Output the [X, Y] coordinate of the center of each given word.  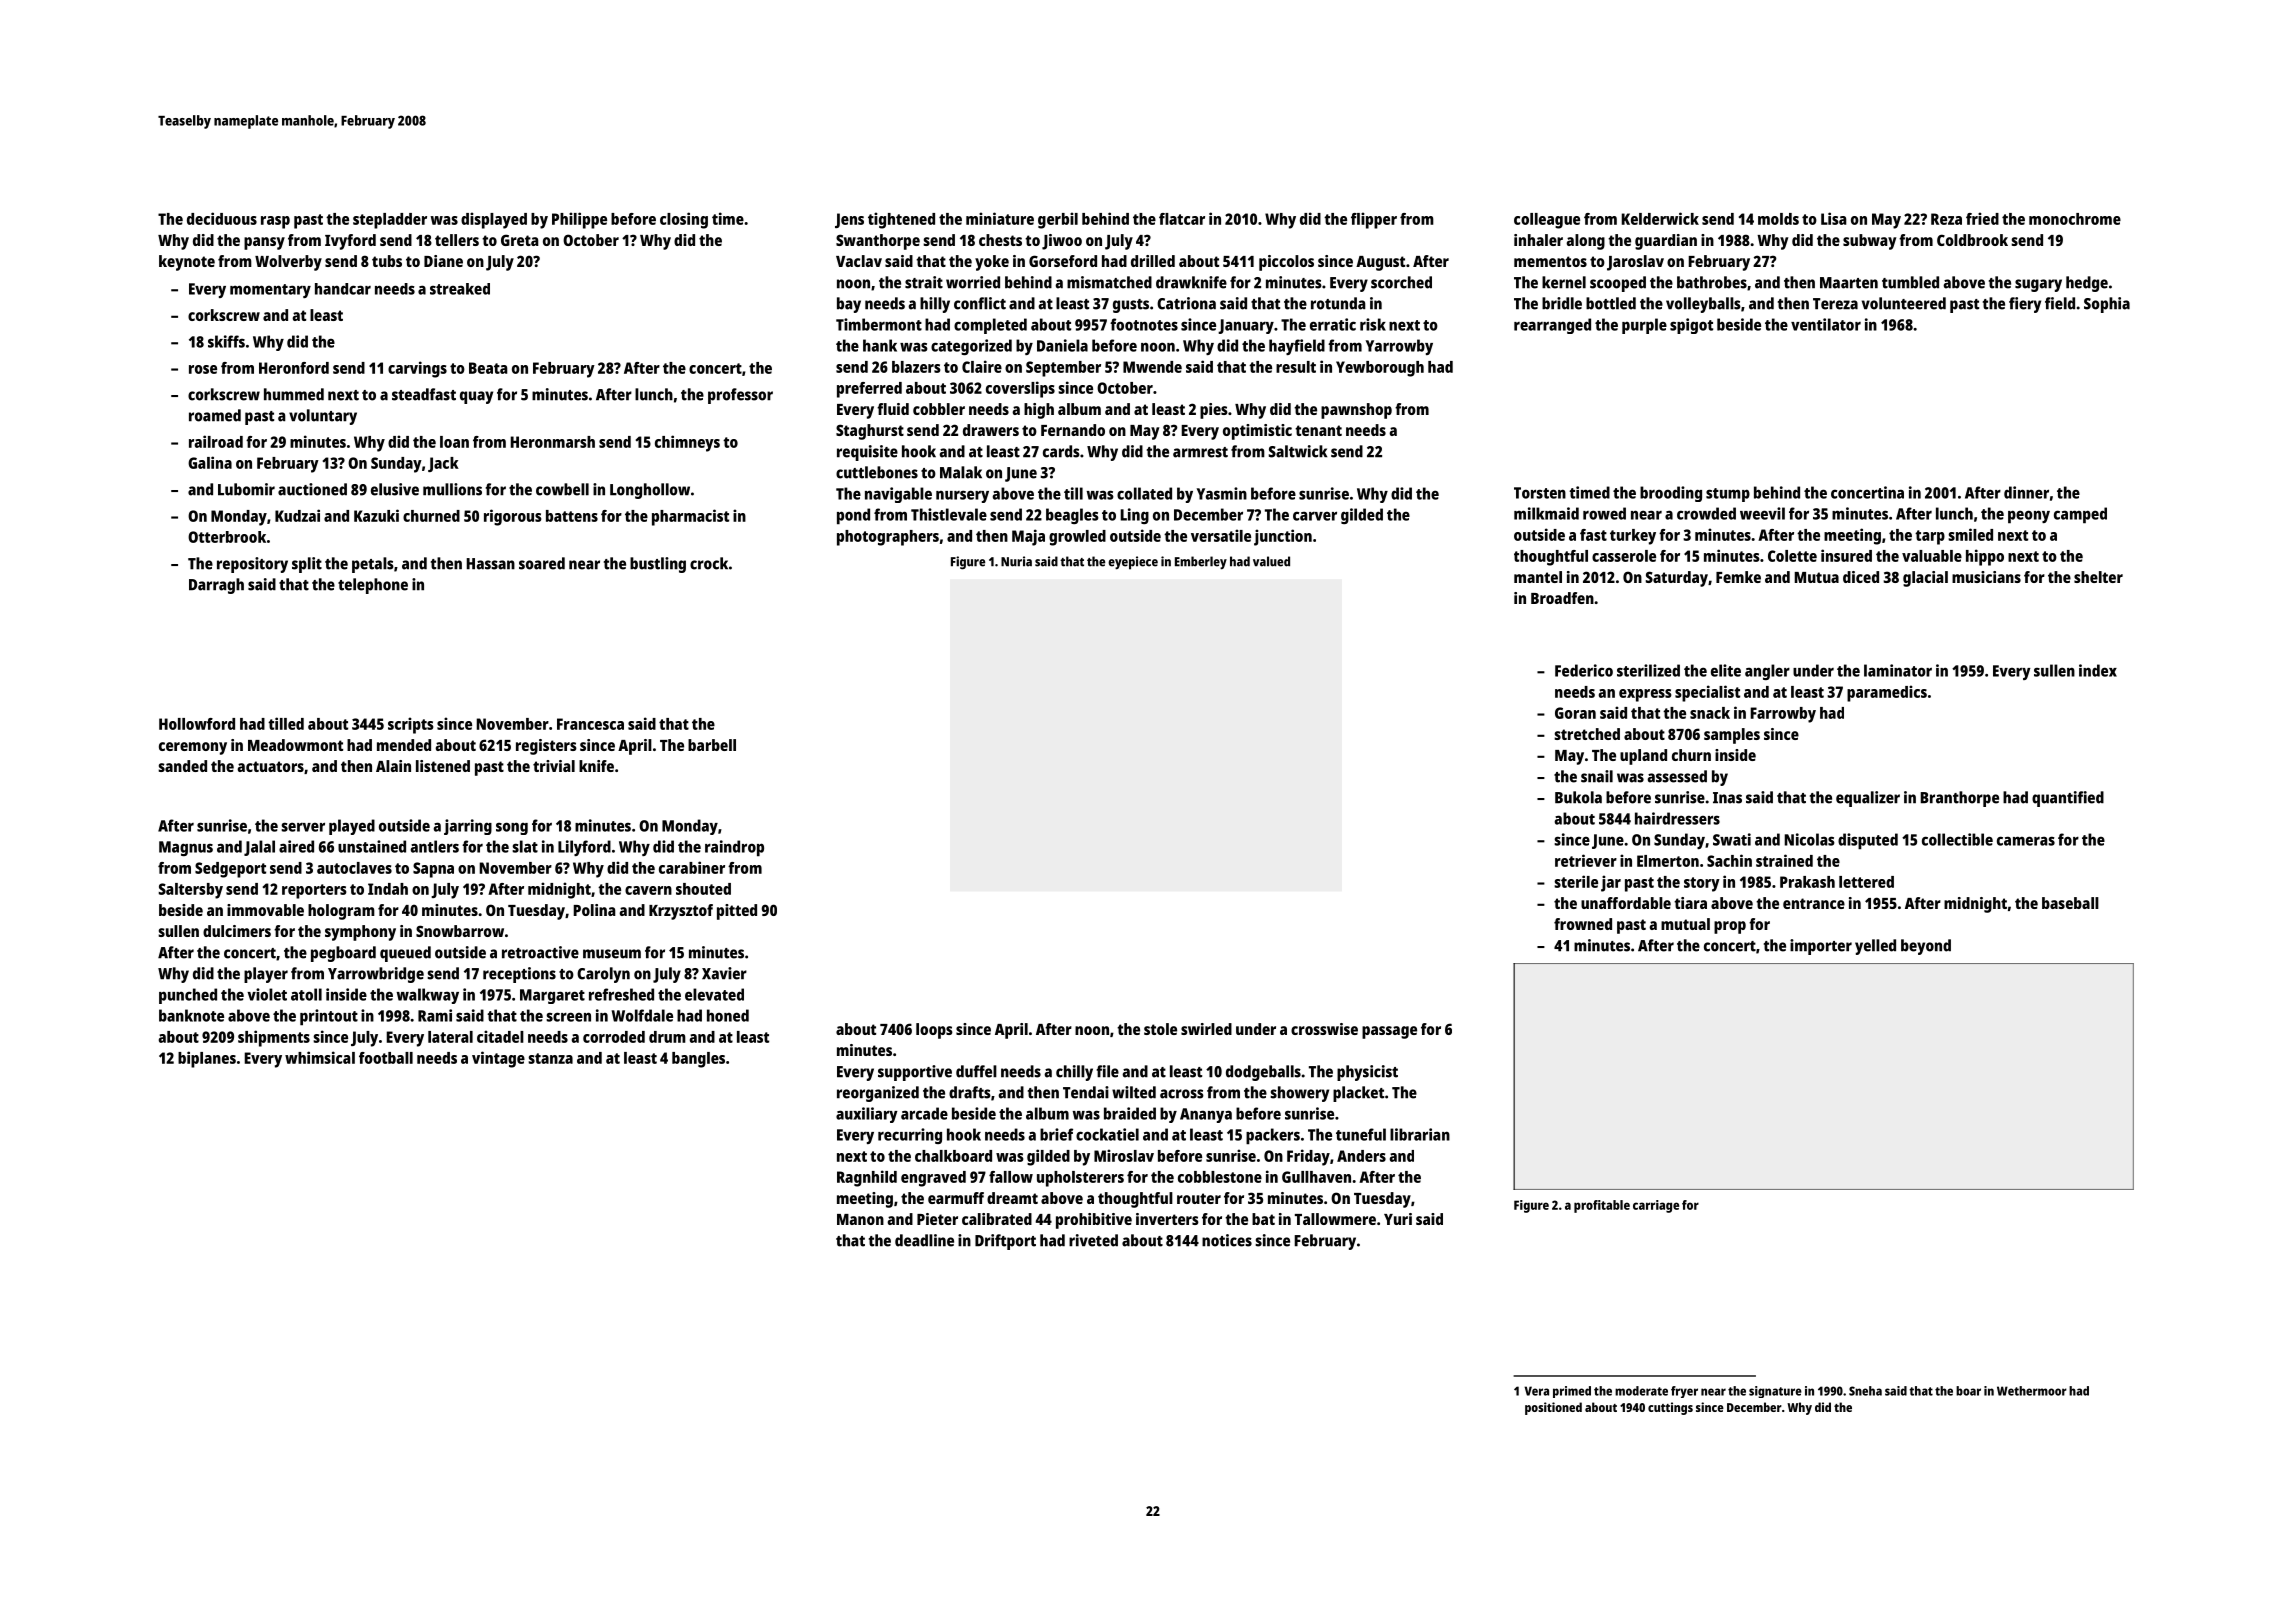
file [1108, 1071]
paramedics [1887, 693]
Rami [435, 1015]
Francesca [590, 724]
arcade [924, 1113]
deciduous [222, 218]
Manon [860, 1219]
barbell [712, 745]
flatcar [1182, 219]
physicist [1367, 1073]
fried [1982, 218]
